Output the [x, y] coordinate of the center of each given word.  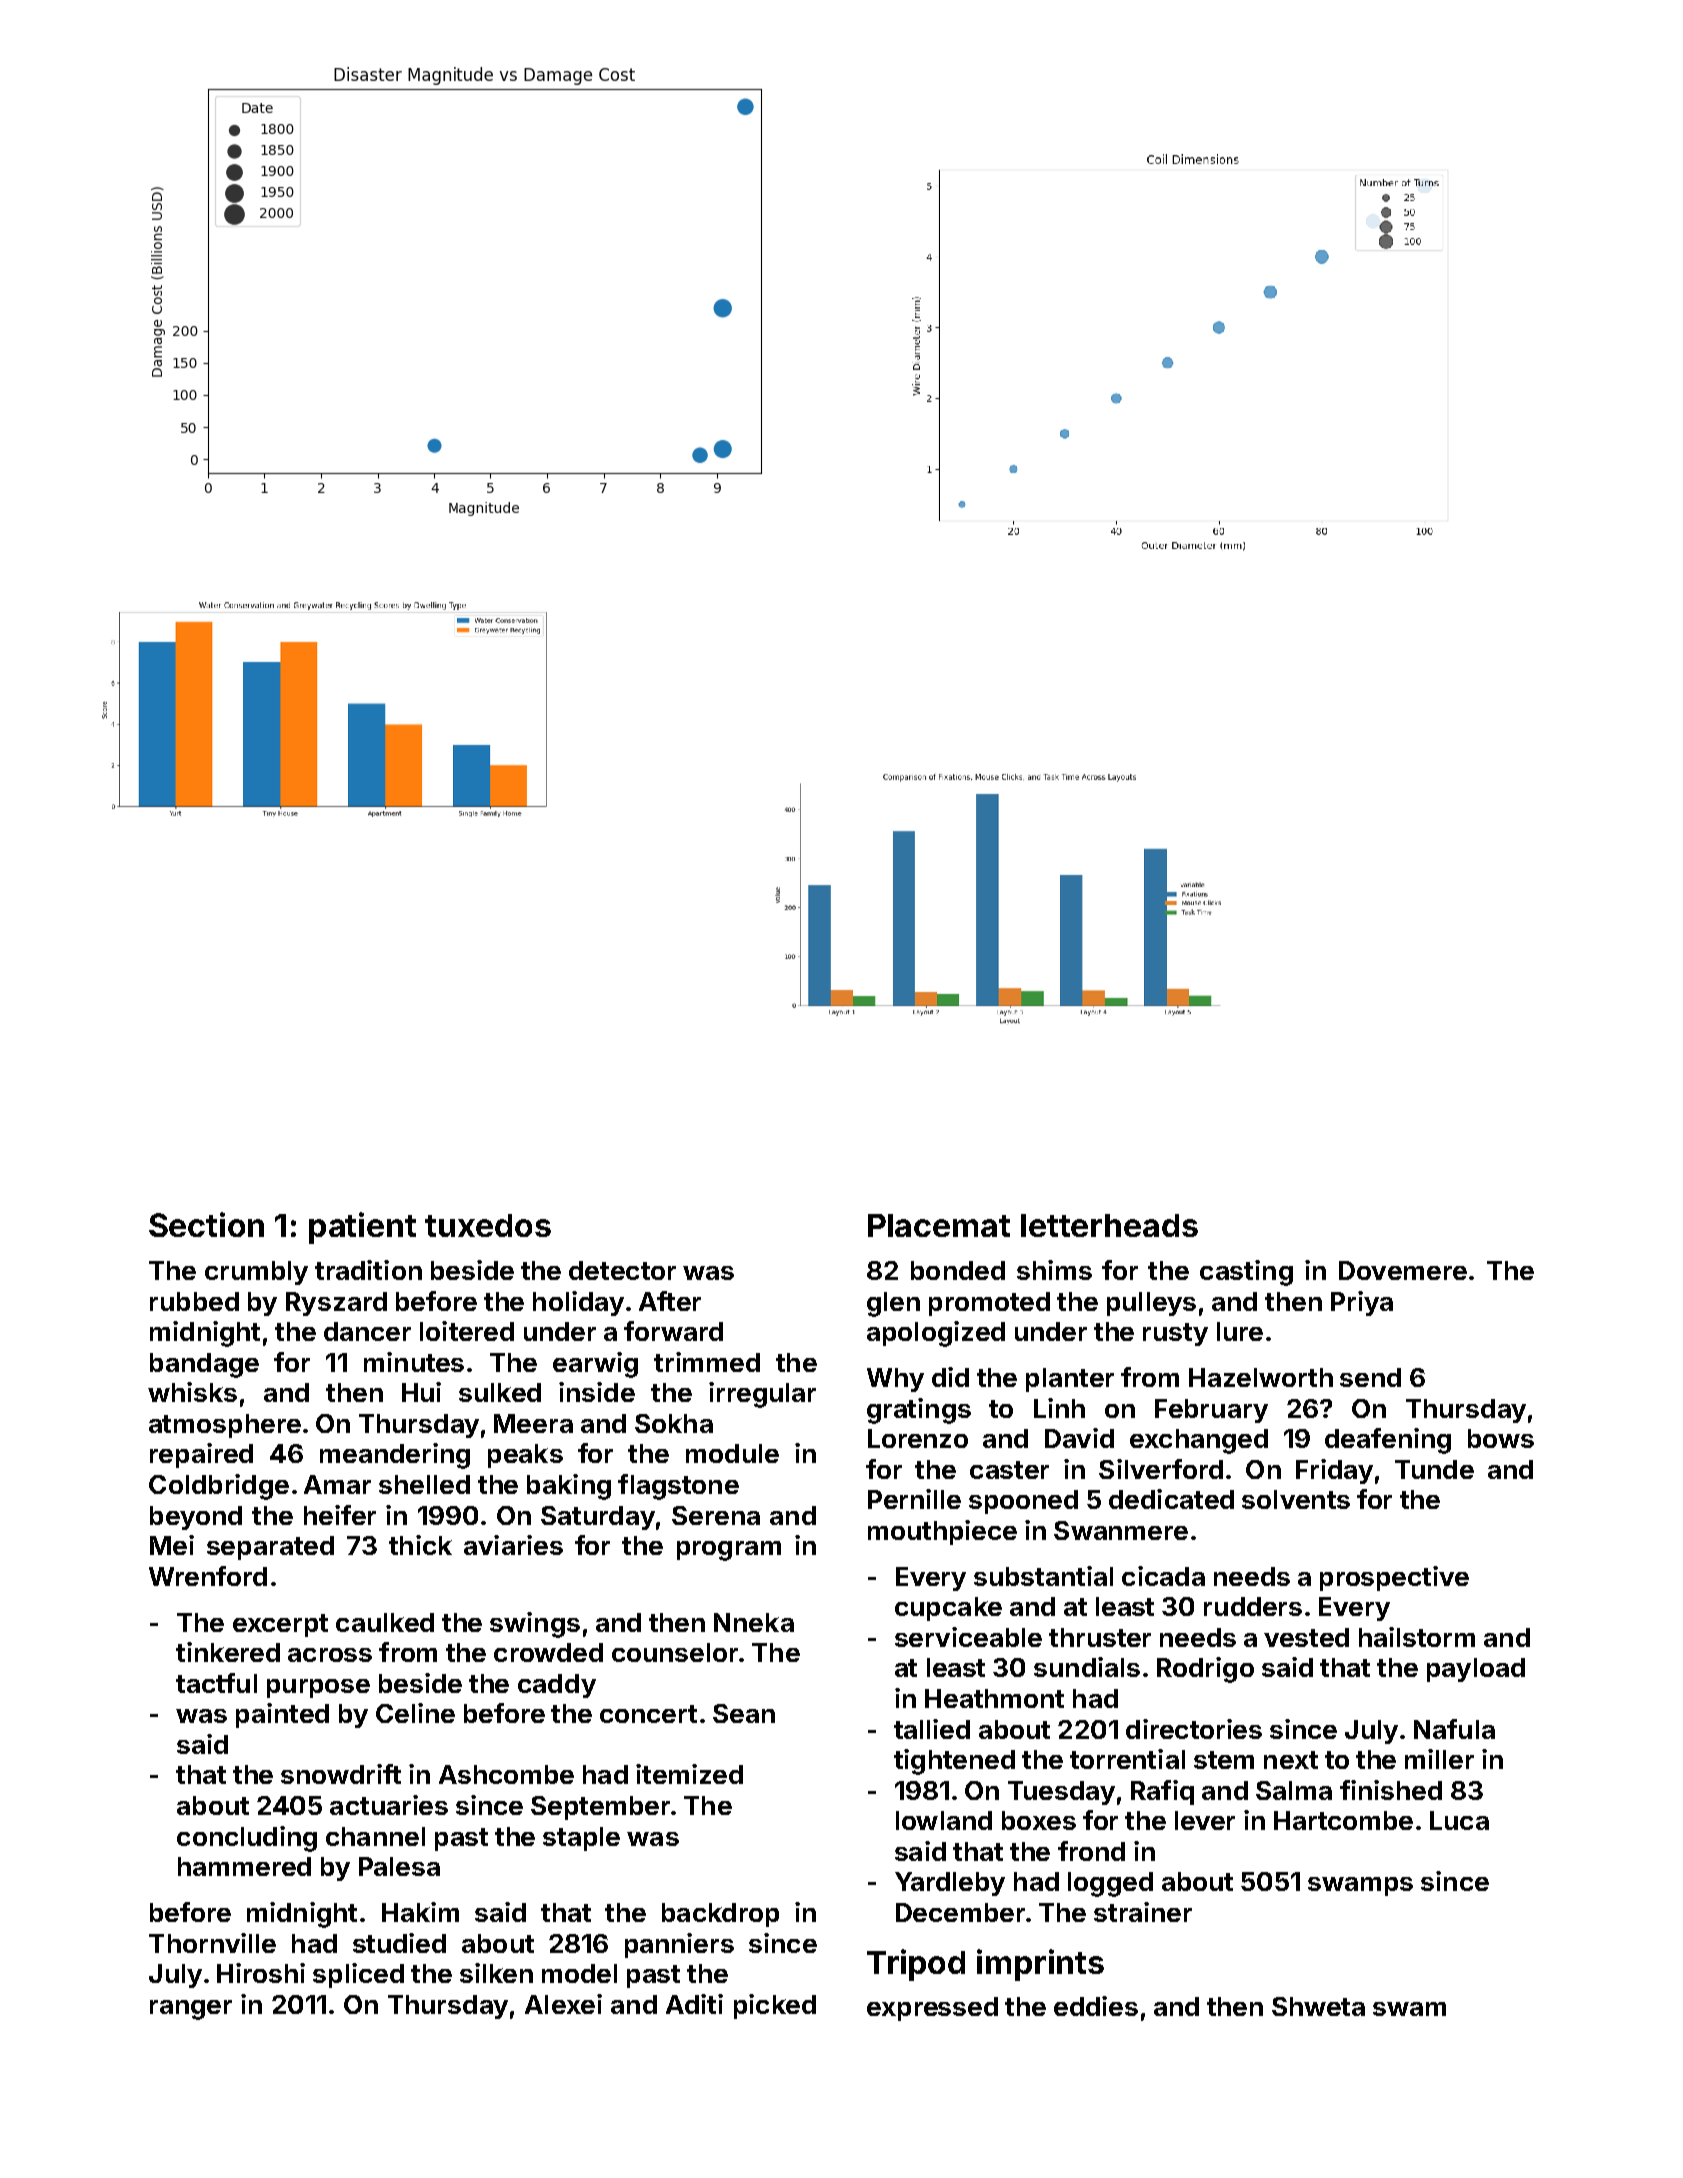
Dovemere [1403, 1270]
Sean [744, 1713]
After [670, 1301]
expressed [932, 2009]
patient [362, 1228]
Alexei [563, 2004]
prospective [1394, 1578]
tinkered [228, 1652]
